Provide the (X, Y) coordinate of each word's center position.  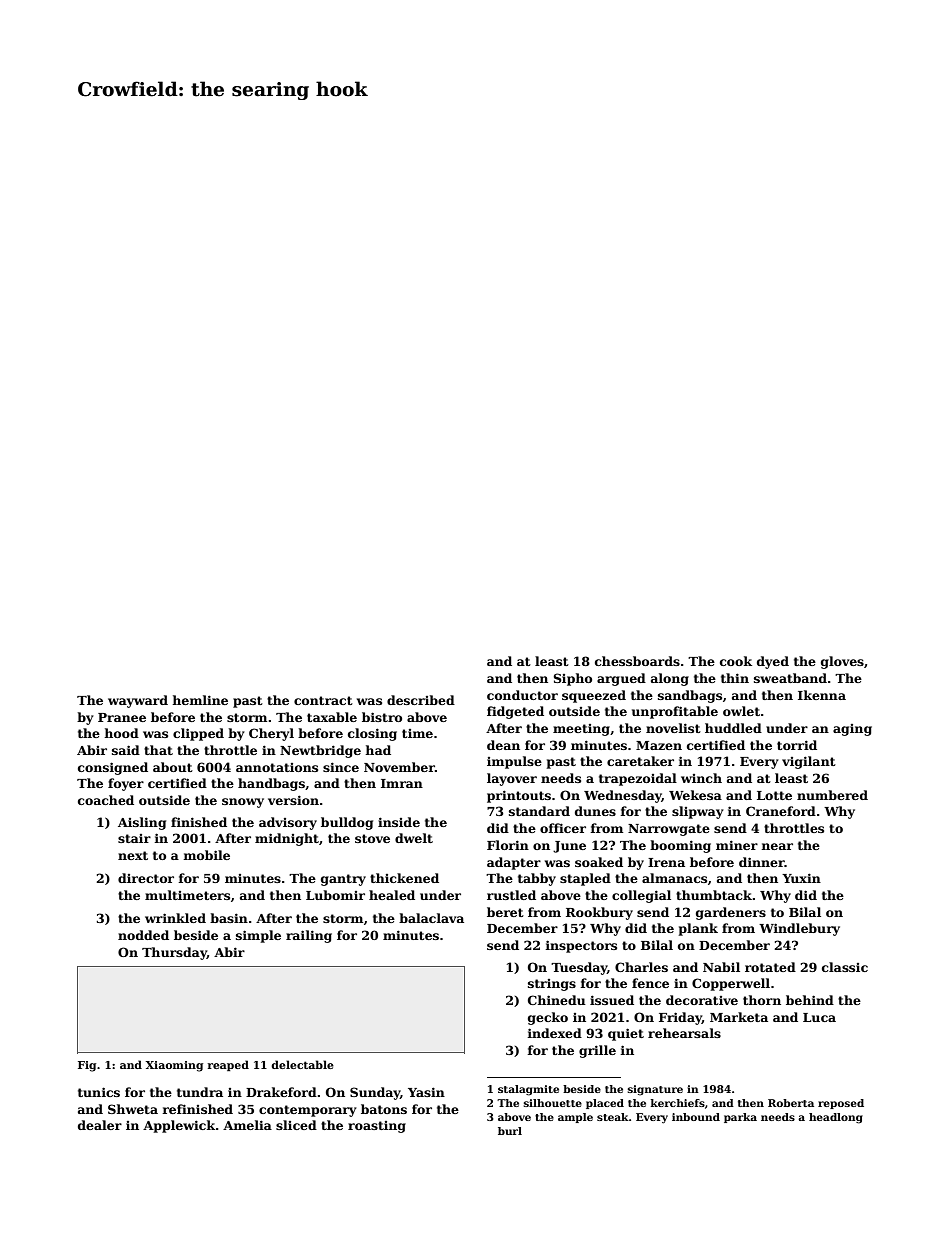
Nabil (721, 967)
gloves (842, 662)
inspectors (581, 946)
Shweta (133, 1109)
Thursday (174, 953)
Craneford (781, 811)
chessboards (637, 661)
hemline (200, 700)
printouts (519, 796)
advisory (288, 823)
